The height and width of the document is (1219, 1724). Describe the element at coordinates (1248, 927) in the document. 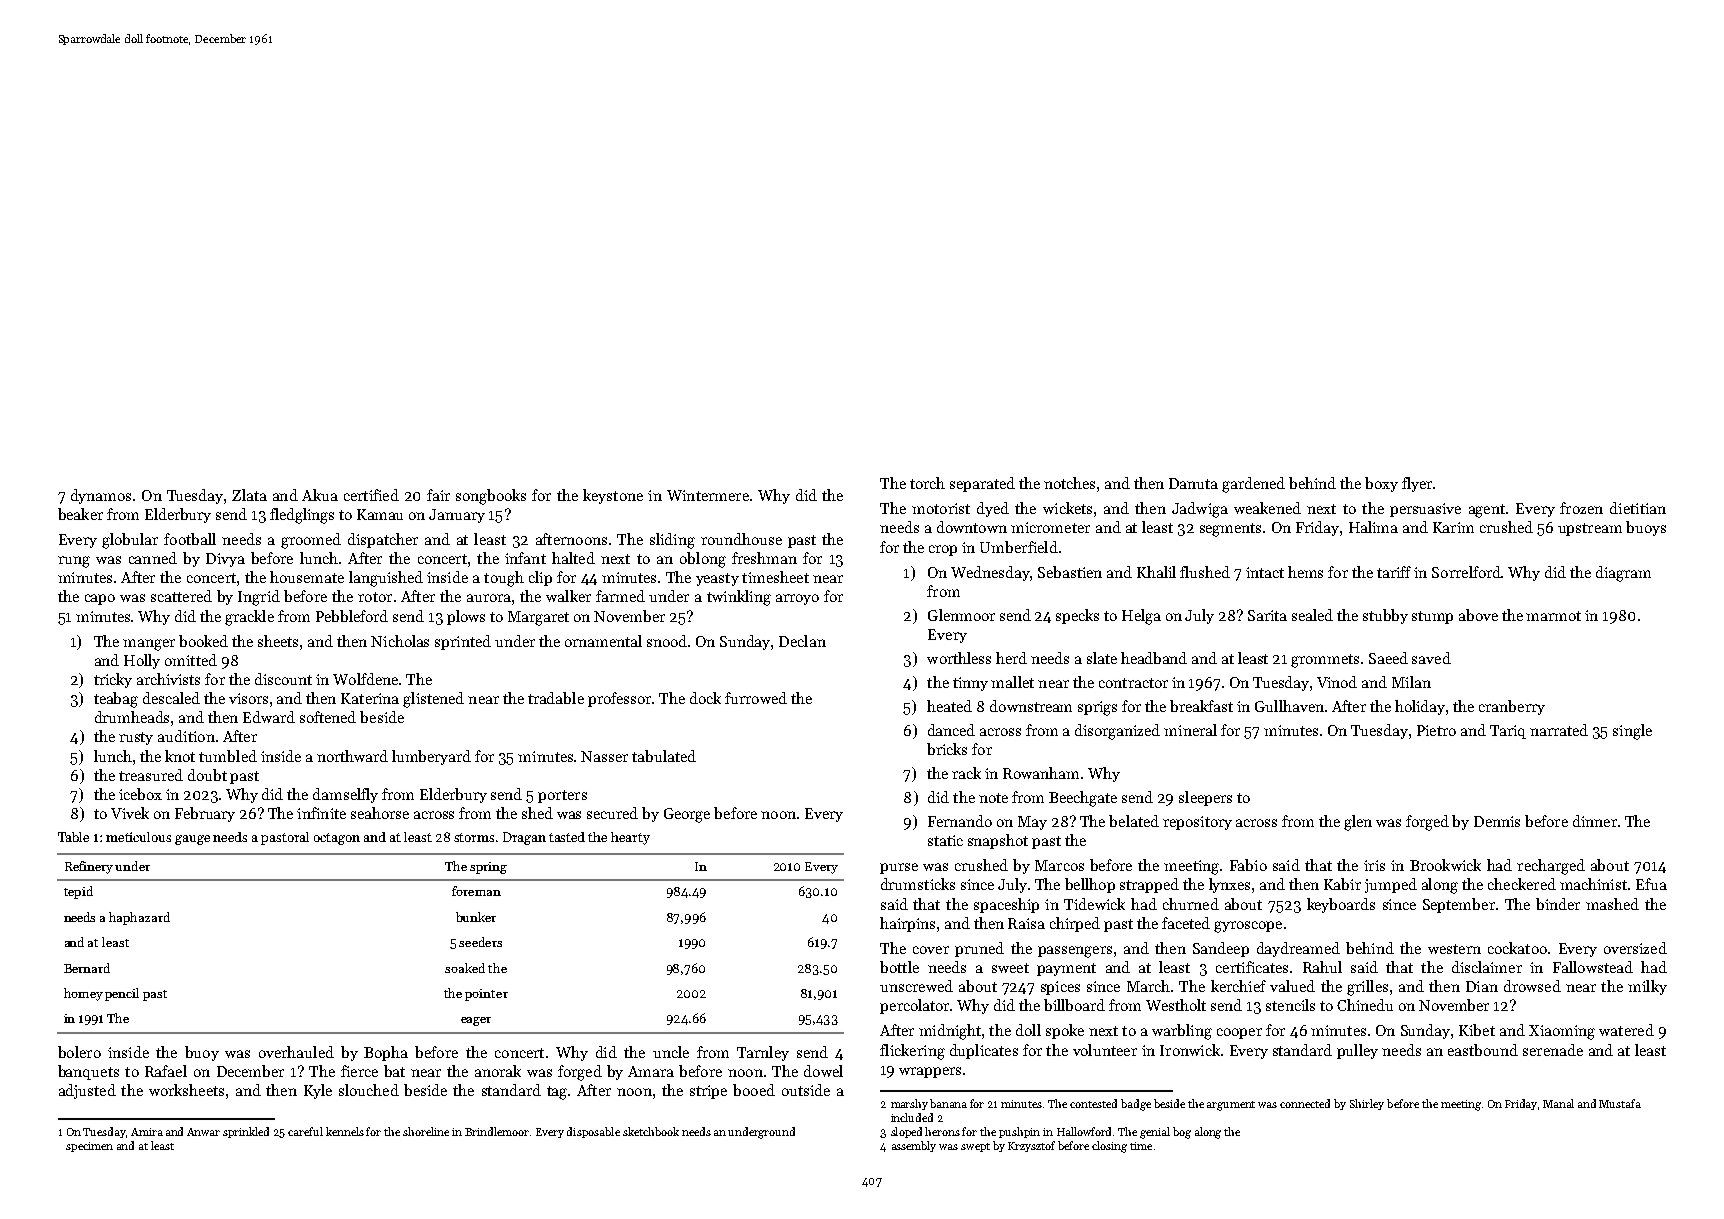

I see `gyroscope` at that location.
